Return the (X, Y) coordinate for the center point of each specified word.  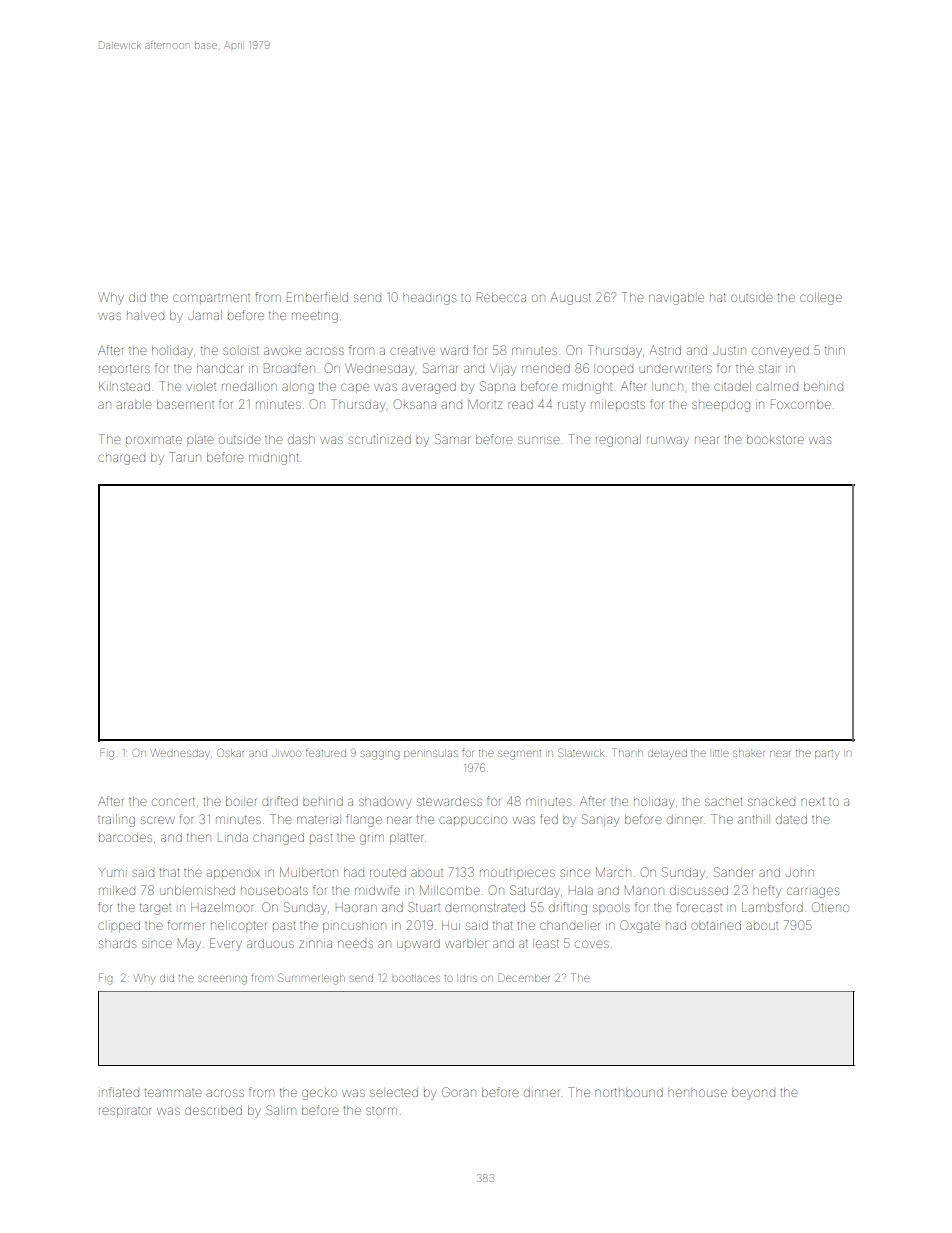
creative (412, 350)
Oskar (230, 752)
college (821, 299)
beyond (753, 1094)
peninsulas (431, 754)
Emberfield (317, 297)
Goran (459, 1092)
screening (222, 980)
